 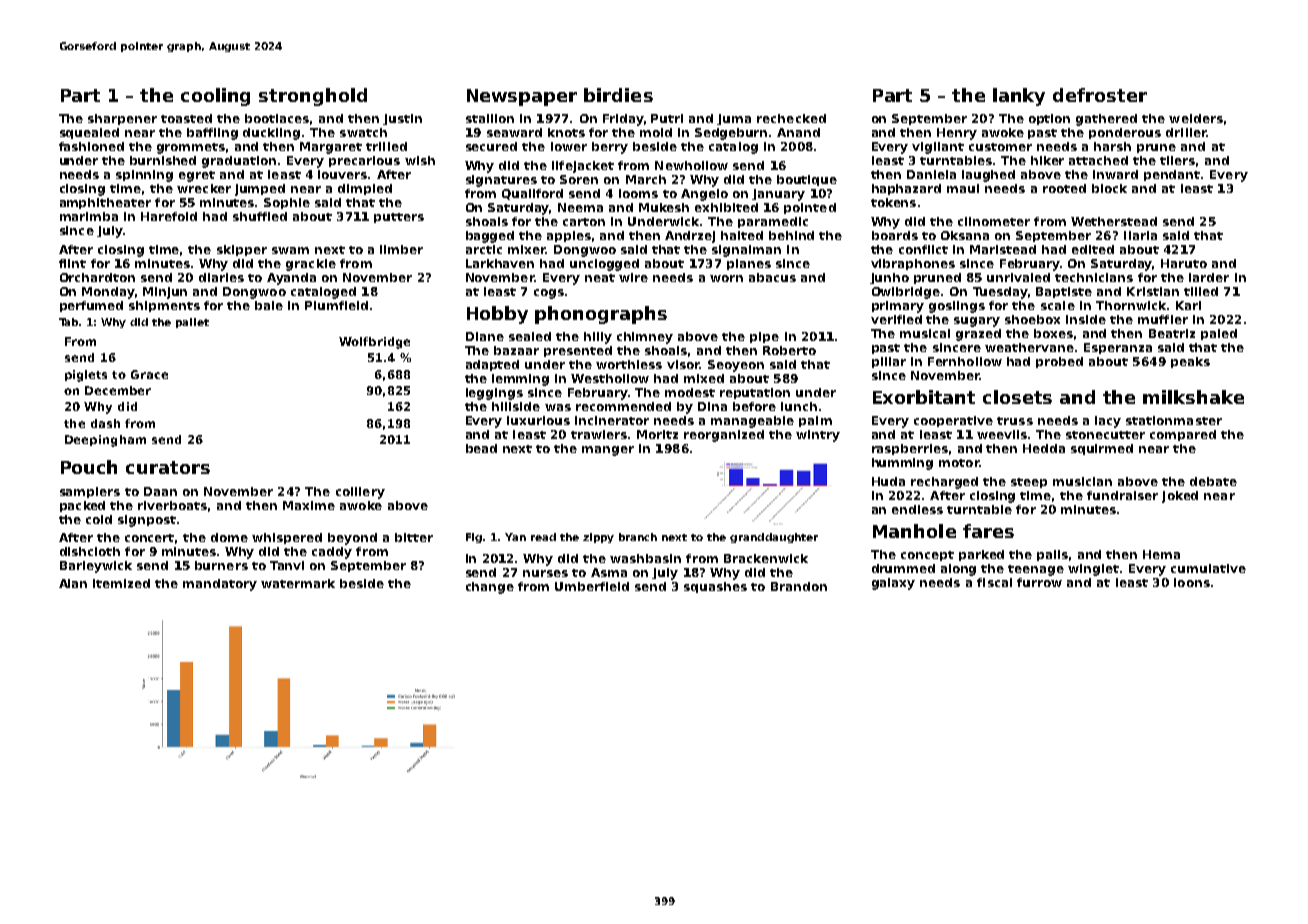 What do you see at coordinates (1017, 397) in the document?
I see `closets` at bounding box center [1017, 397].
